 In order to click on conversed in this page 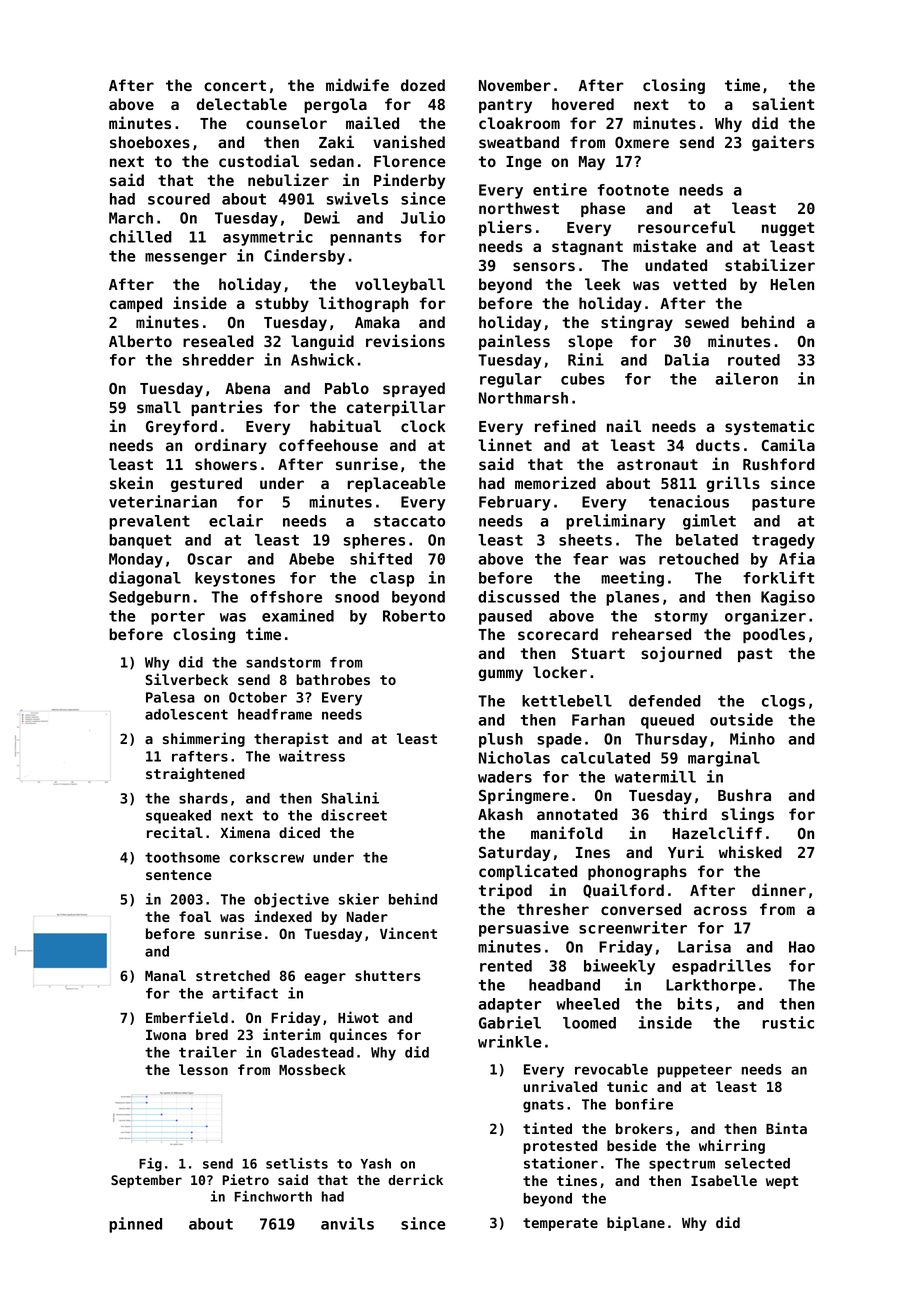, I will do `click(641, 909)`.
